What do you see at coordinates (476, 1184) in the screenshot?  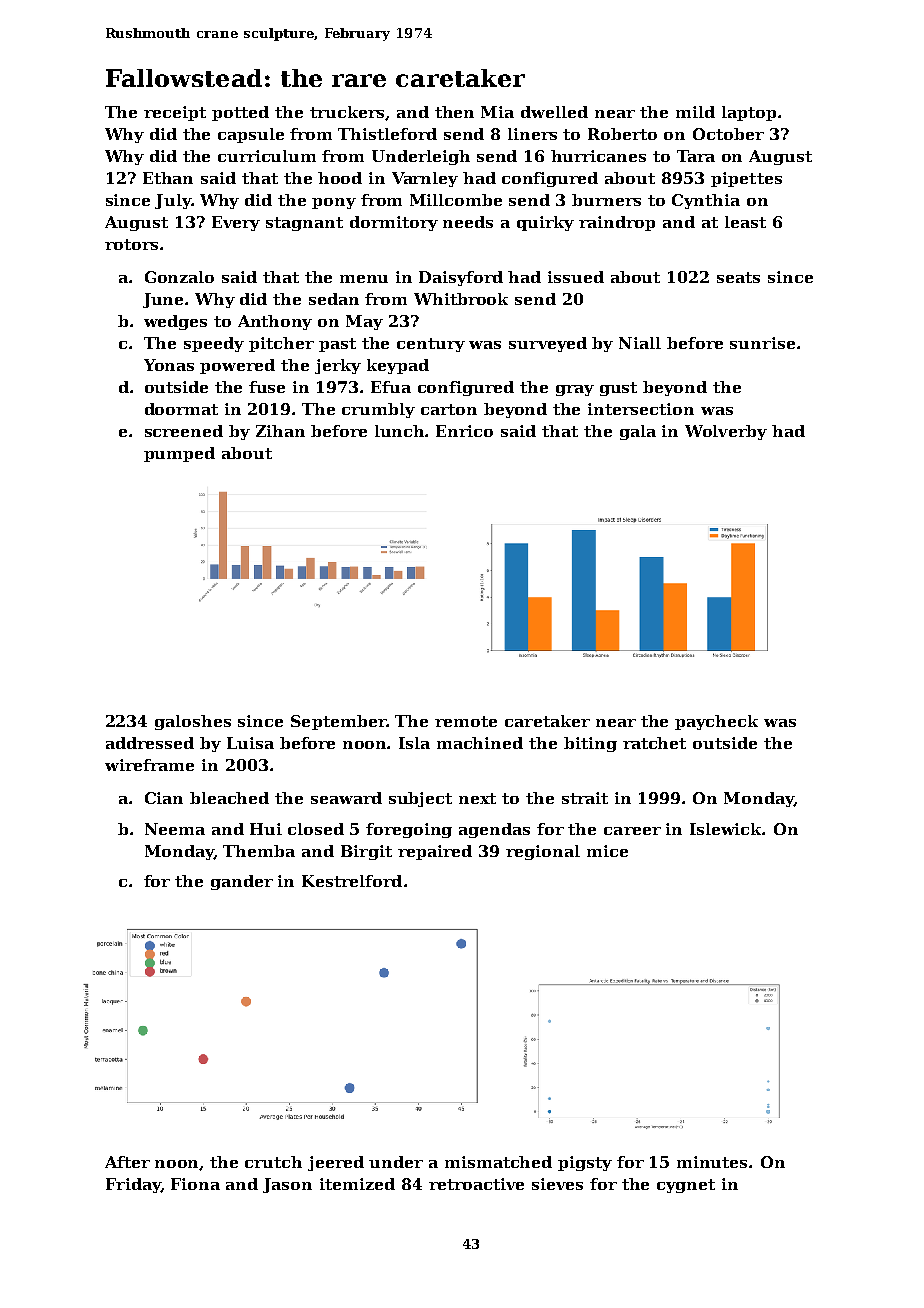 I see `retroactive` at bounding box center [476, 1184].
